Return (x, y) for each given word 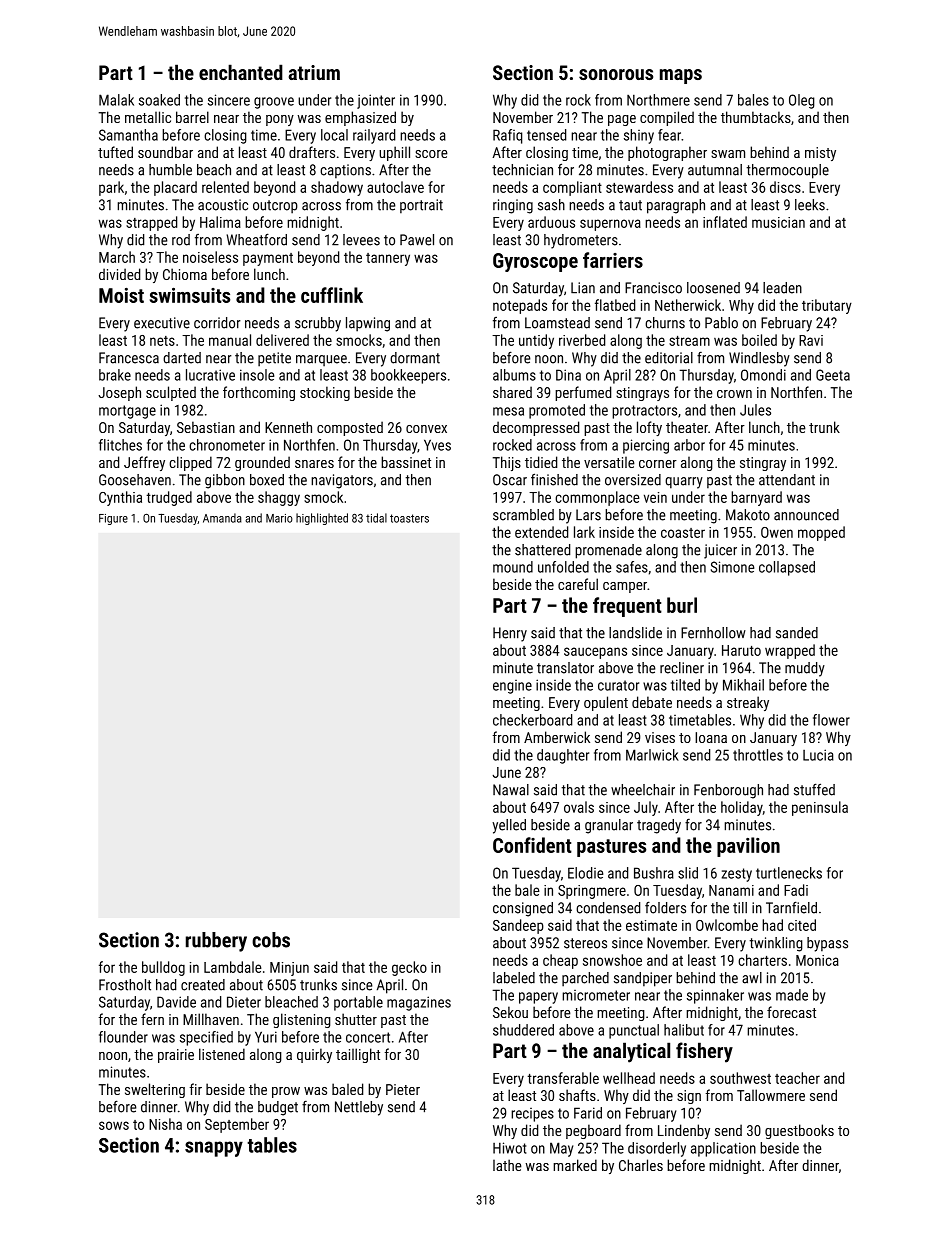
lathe (507, 1165)
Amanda (222, 518)
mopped (821, 533)
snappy (214, 1149)
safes (632, 567)
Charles (641, 1165)
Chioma (185, 274)
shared (512, 392)
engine (512, 687)
